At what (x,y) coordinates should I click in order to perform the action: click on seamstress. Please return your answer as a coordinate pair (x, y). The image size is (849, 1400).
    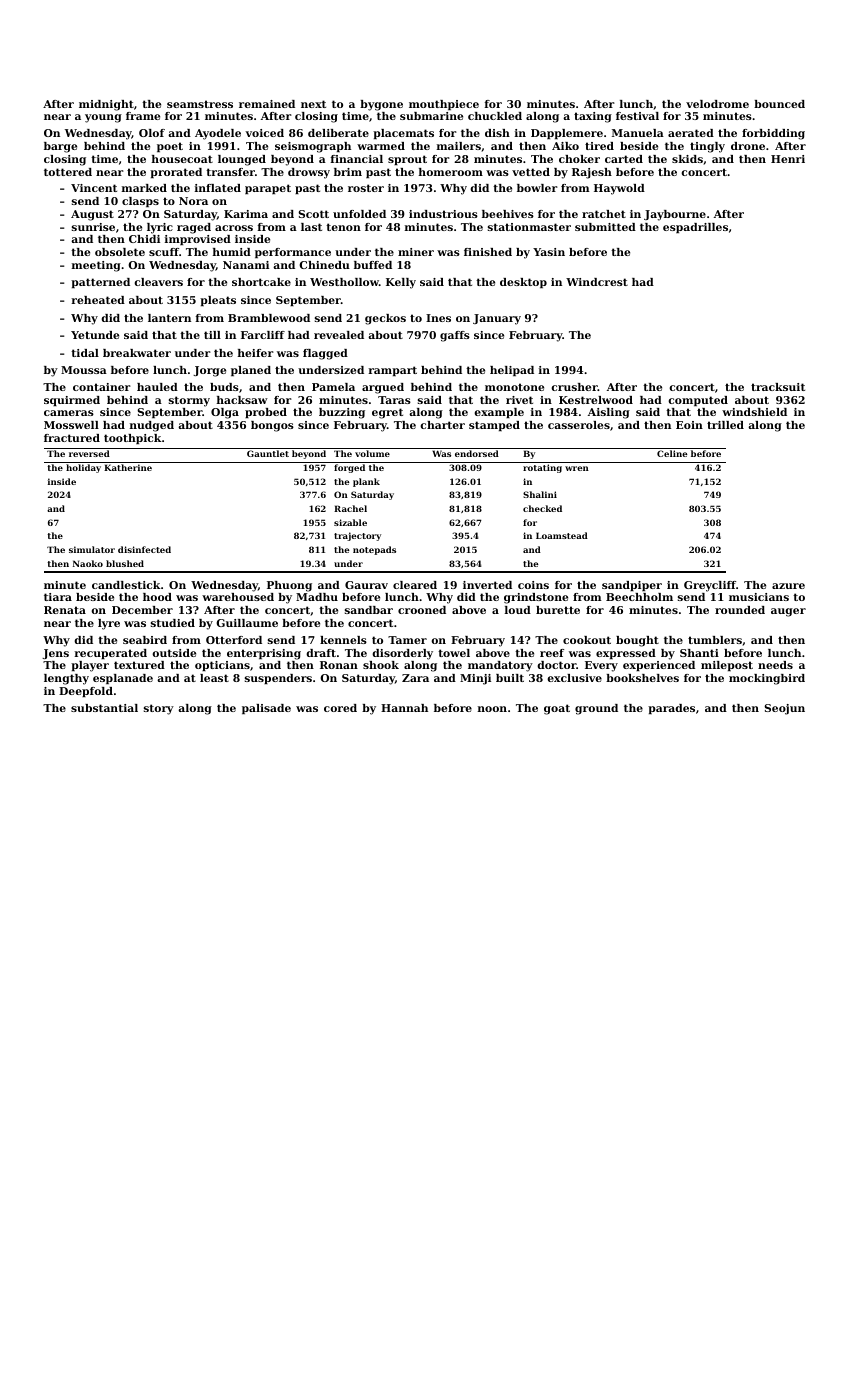
    Looking at the image, I should click on (200, 104).
